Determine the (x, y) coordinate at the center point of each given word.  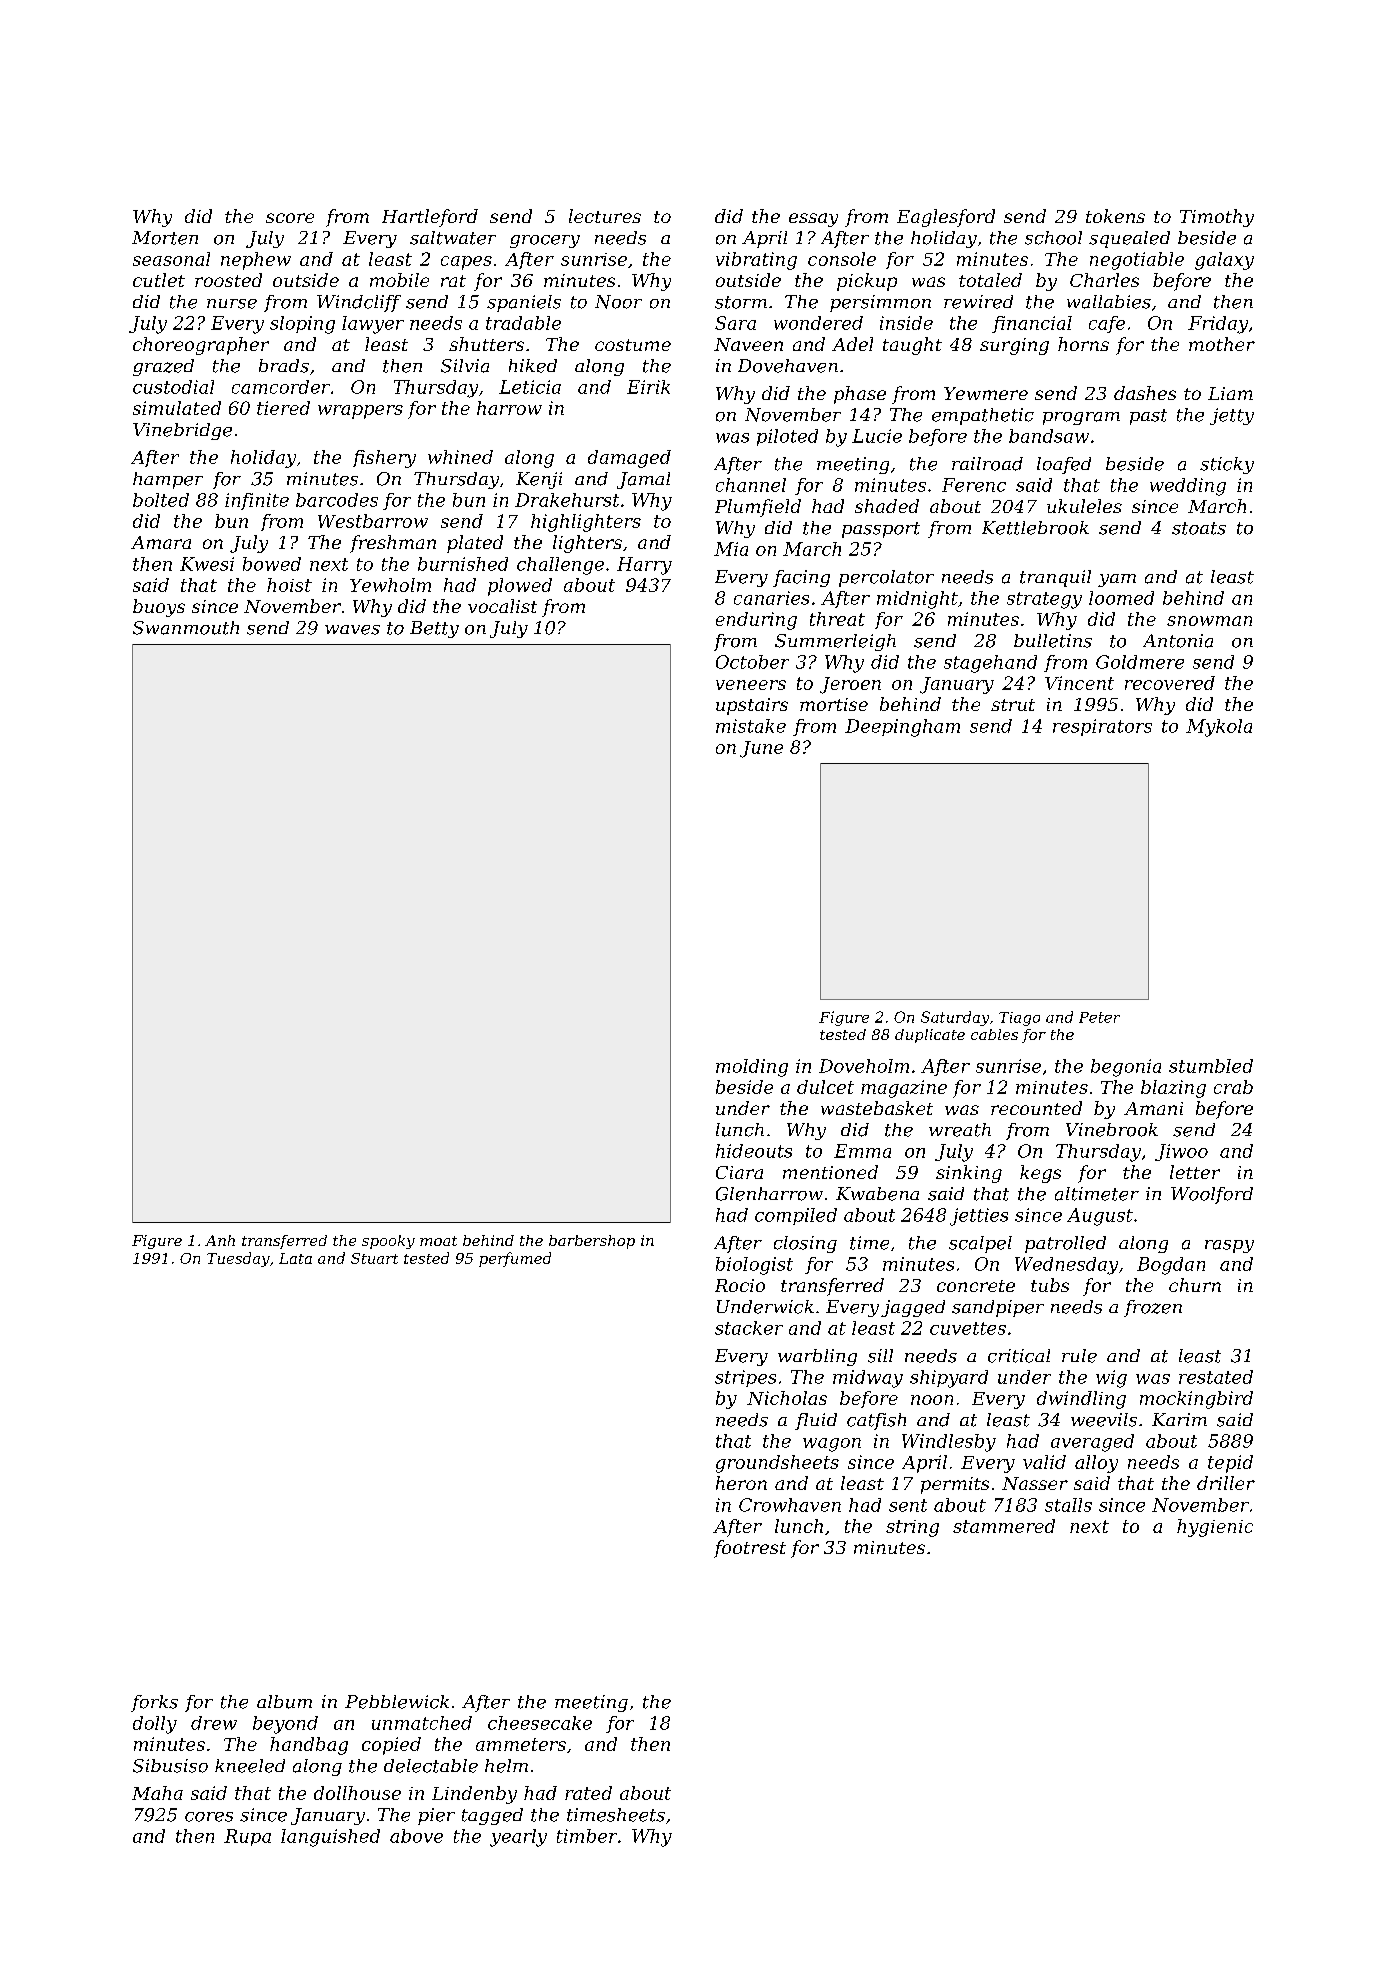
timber (587, 1836)
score (290, 218)
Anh (220, 1240)
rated (588, 1793)
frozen (1153, 1308)
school (1053, 238)
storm (741, 302)
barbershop (592, 1242)
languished (330, 1838)
